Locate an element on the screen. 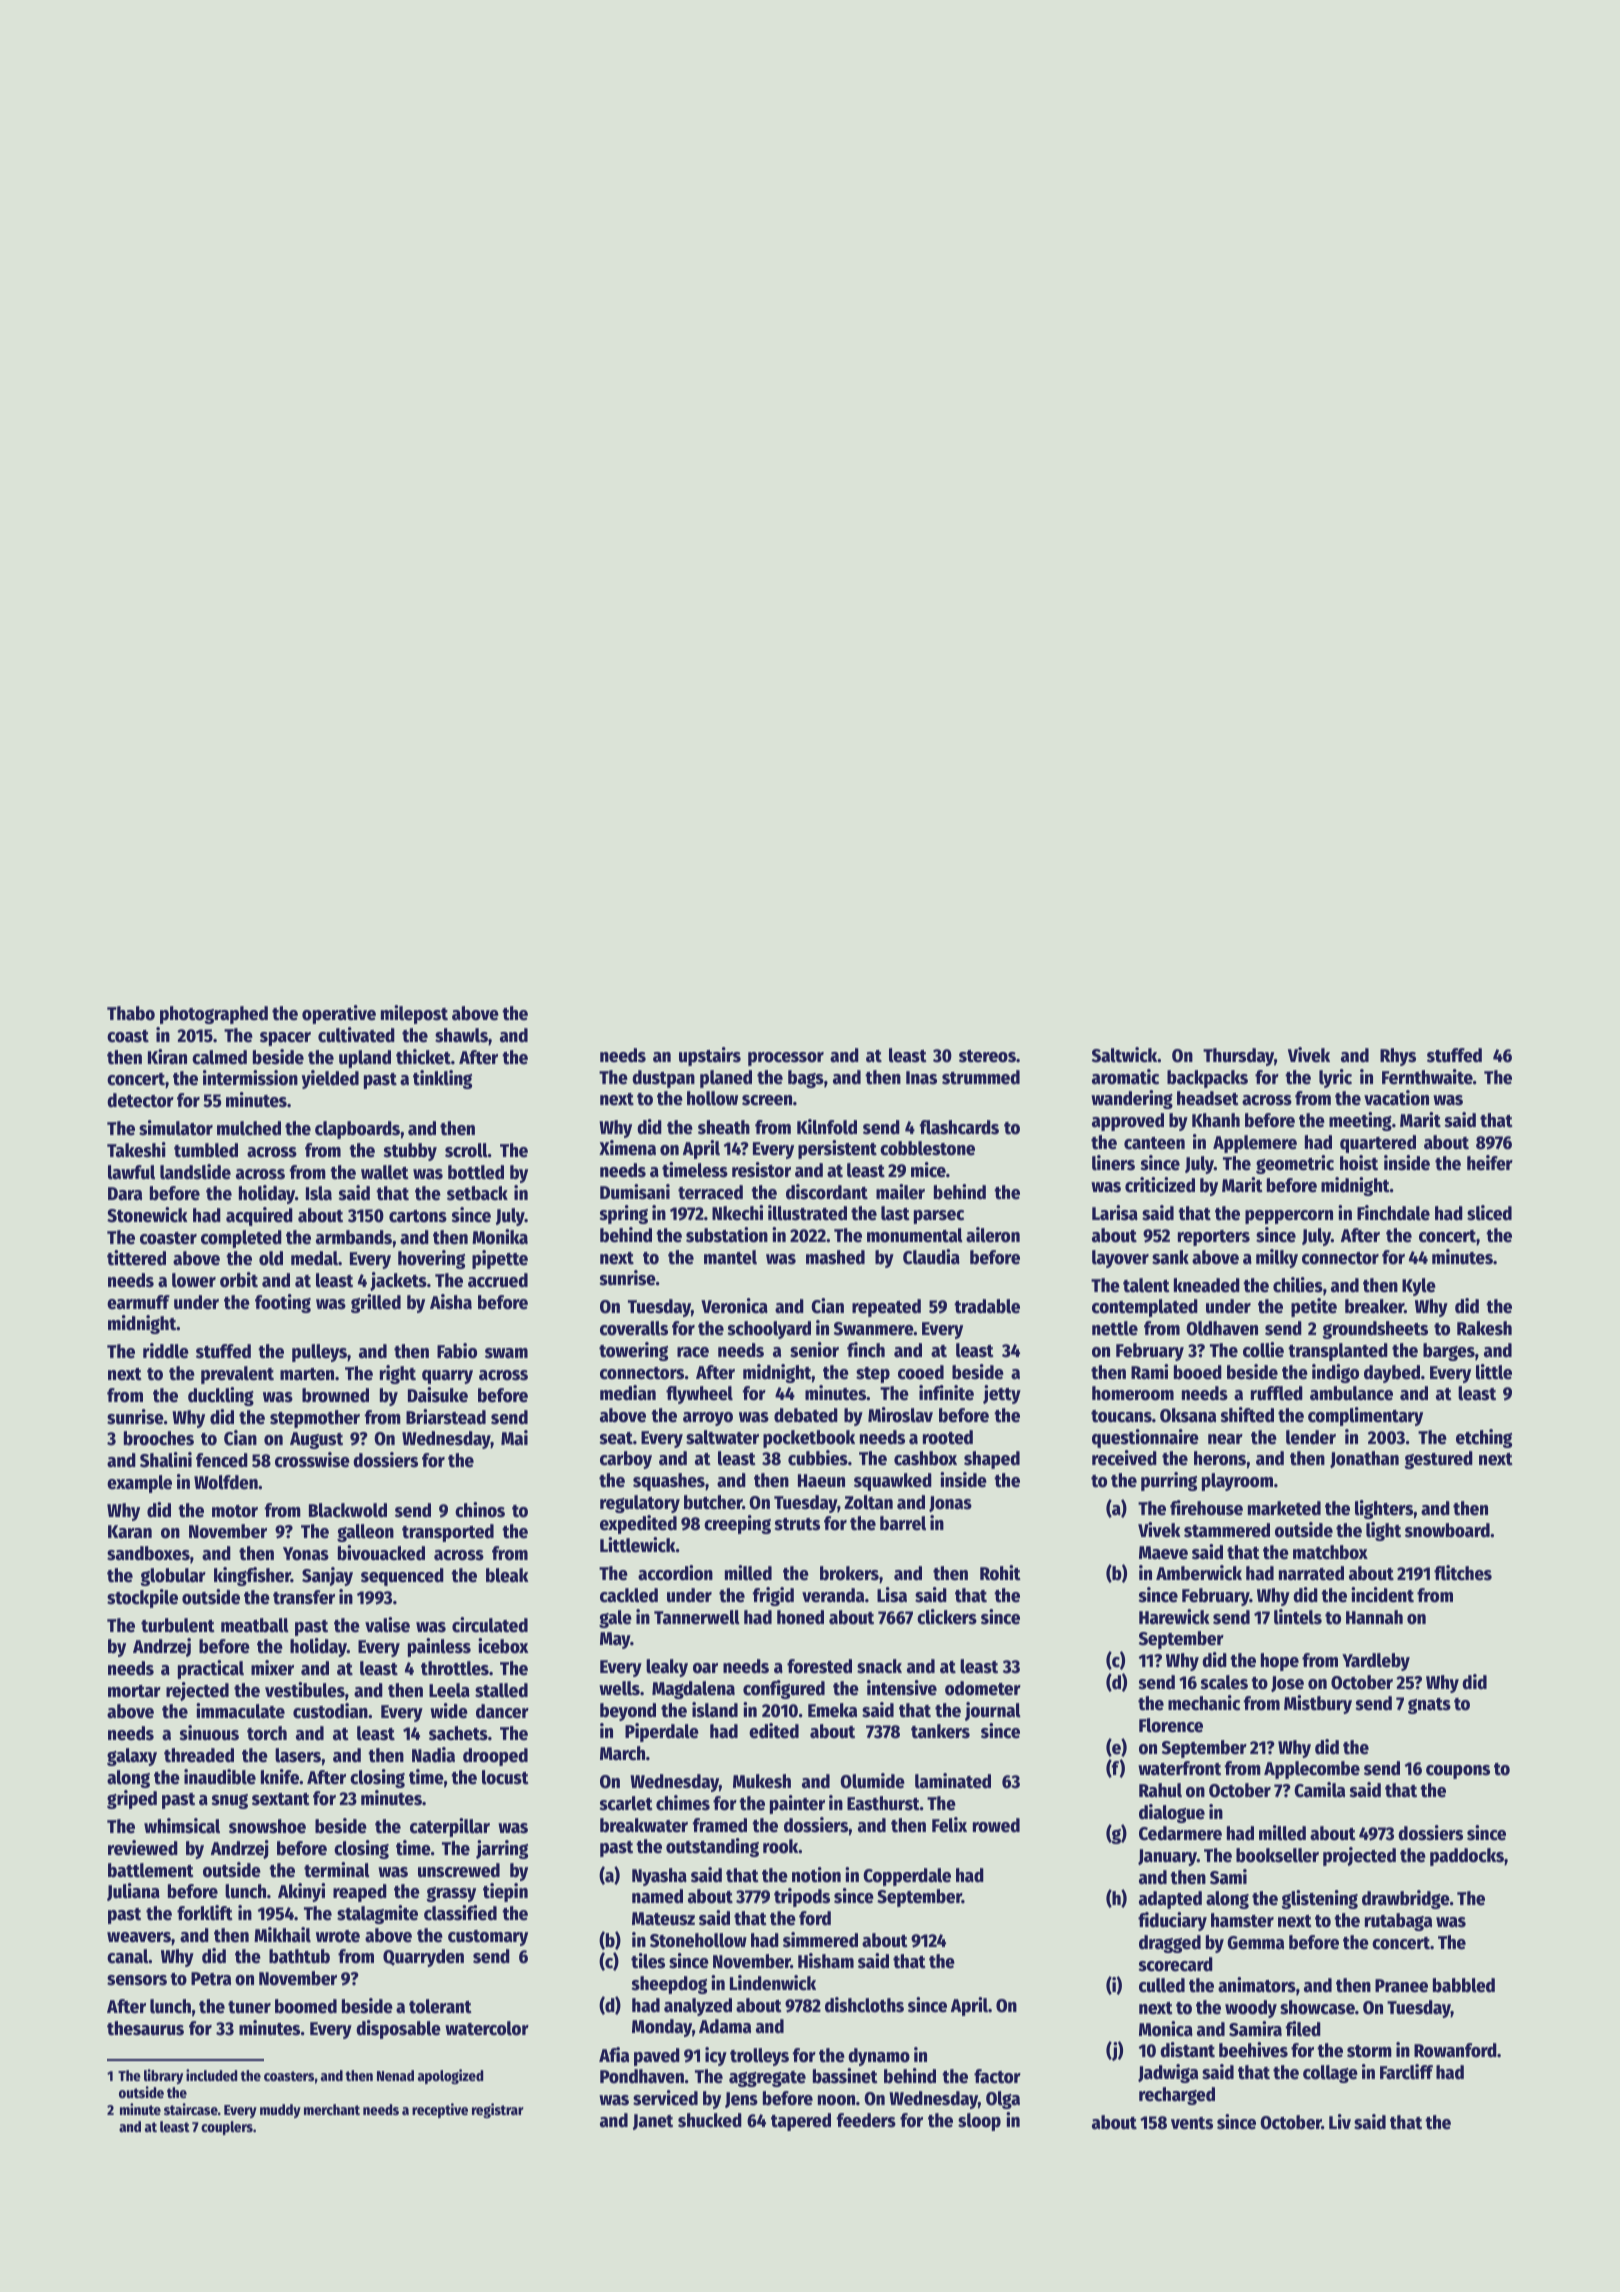 The width and height of the screenshot is (1620, 2292). galaxy is located at coordinates (132, 1757).
